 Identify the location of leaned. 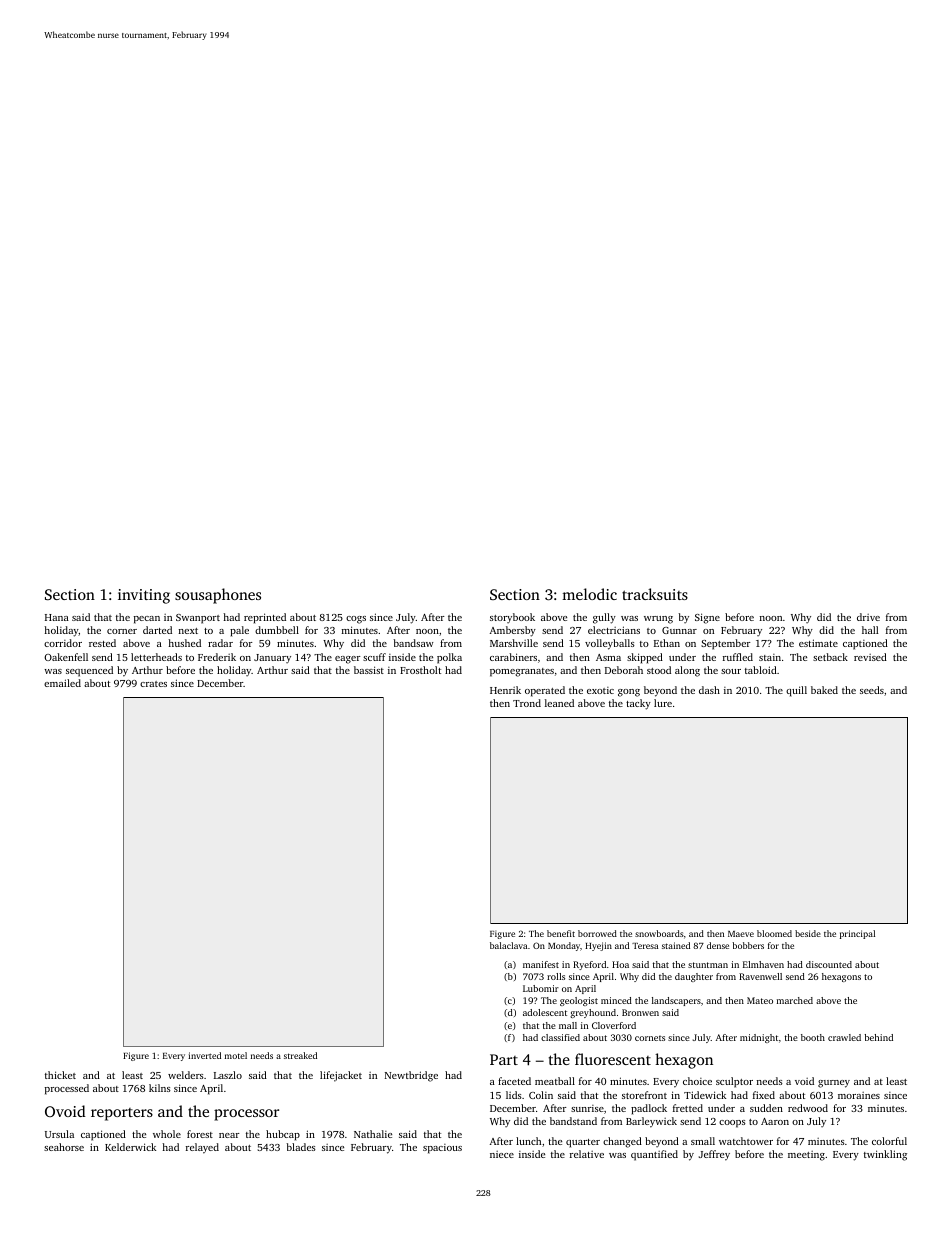
(559, 703).
